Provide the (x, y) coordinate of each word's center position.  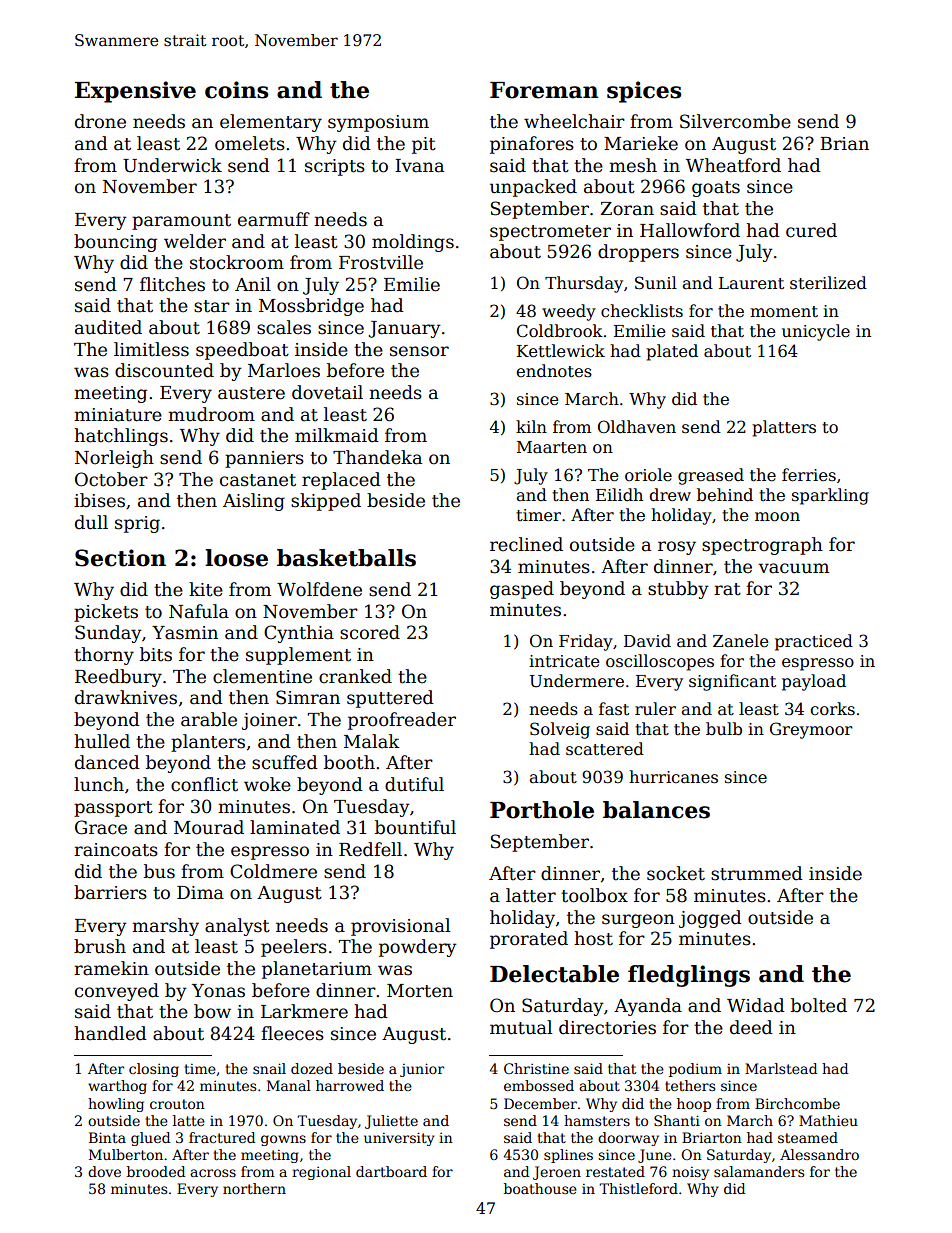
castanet (258, 480)
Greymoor (811, 730)
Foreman (544, 90)
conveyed (117, 992)
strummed (757, 873)
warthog (117, 1087)
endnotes (554, 371)
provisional (400, 927)
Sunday (108, 634)
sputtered (390, 699)
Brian (844, 144)
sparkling (830, 496)
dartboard (391, 1171)
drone (100, 121)
